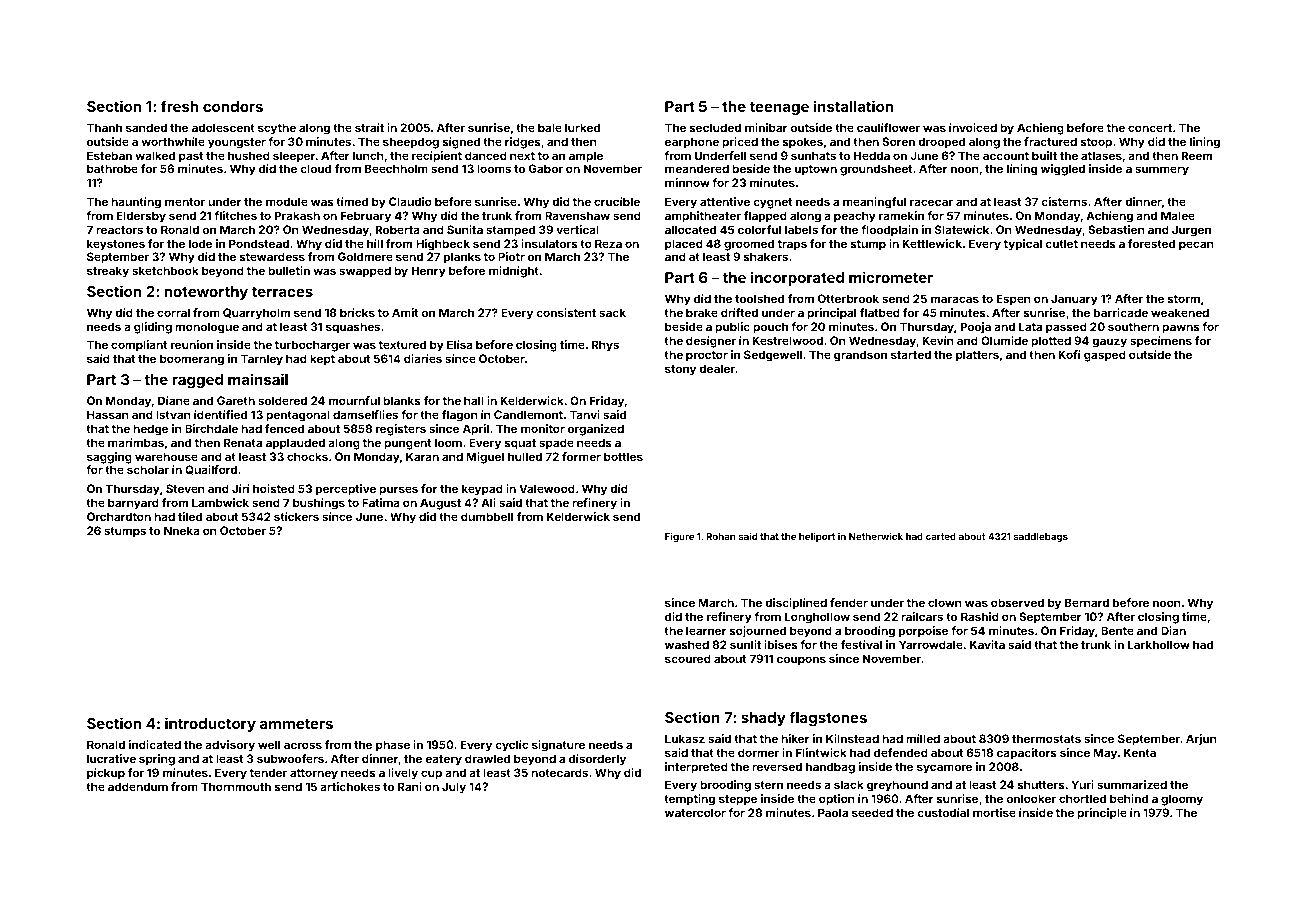 The image size is (1308, 924). I want to click on Orchardton, so click(119, 516).
